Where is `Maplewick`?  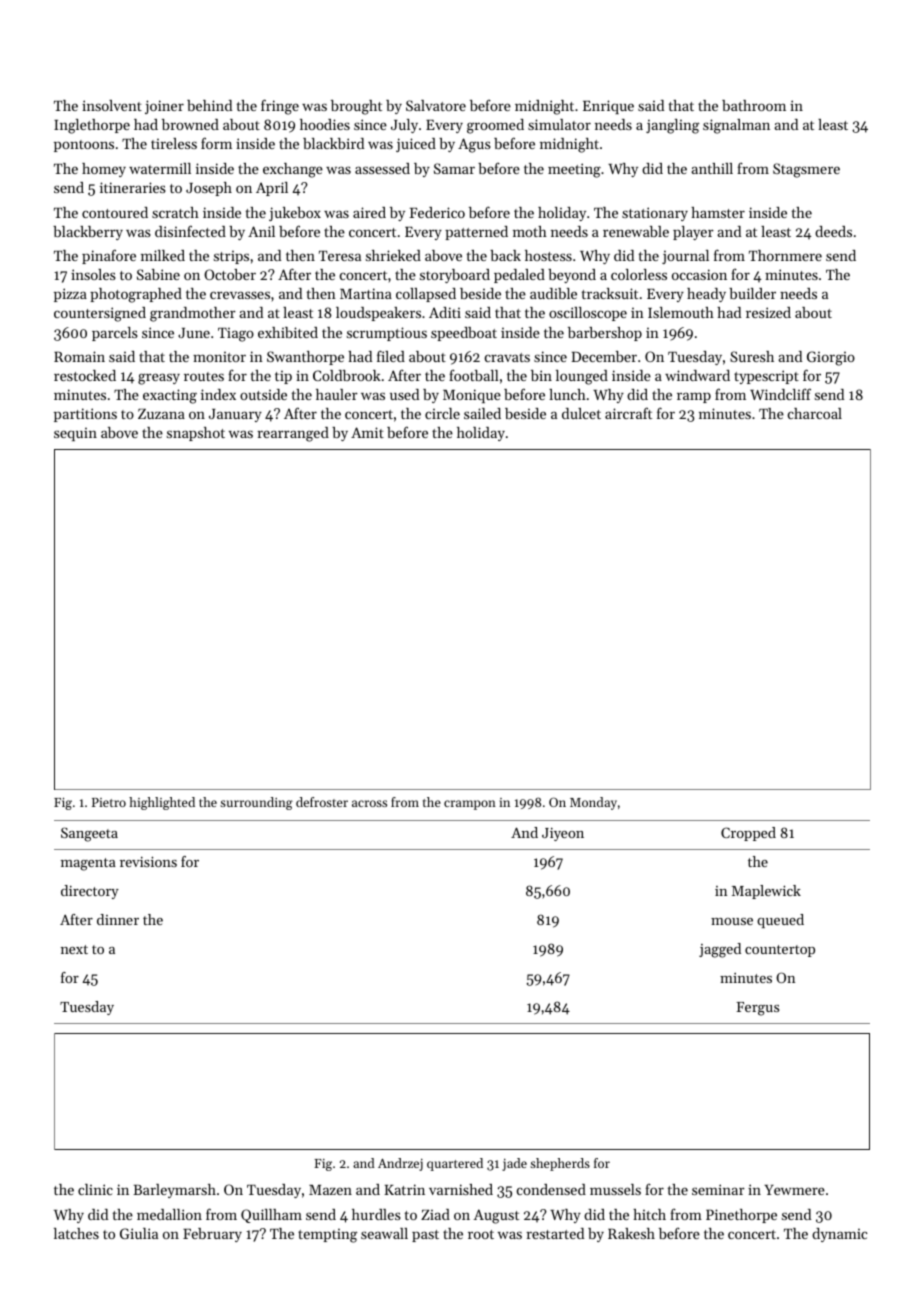 Maplewick is located at coordinates (766, 892).
